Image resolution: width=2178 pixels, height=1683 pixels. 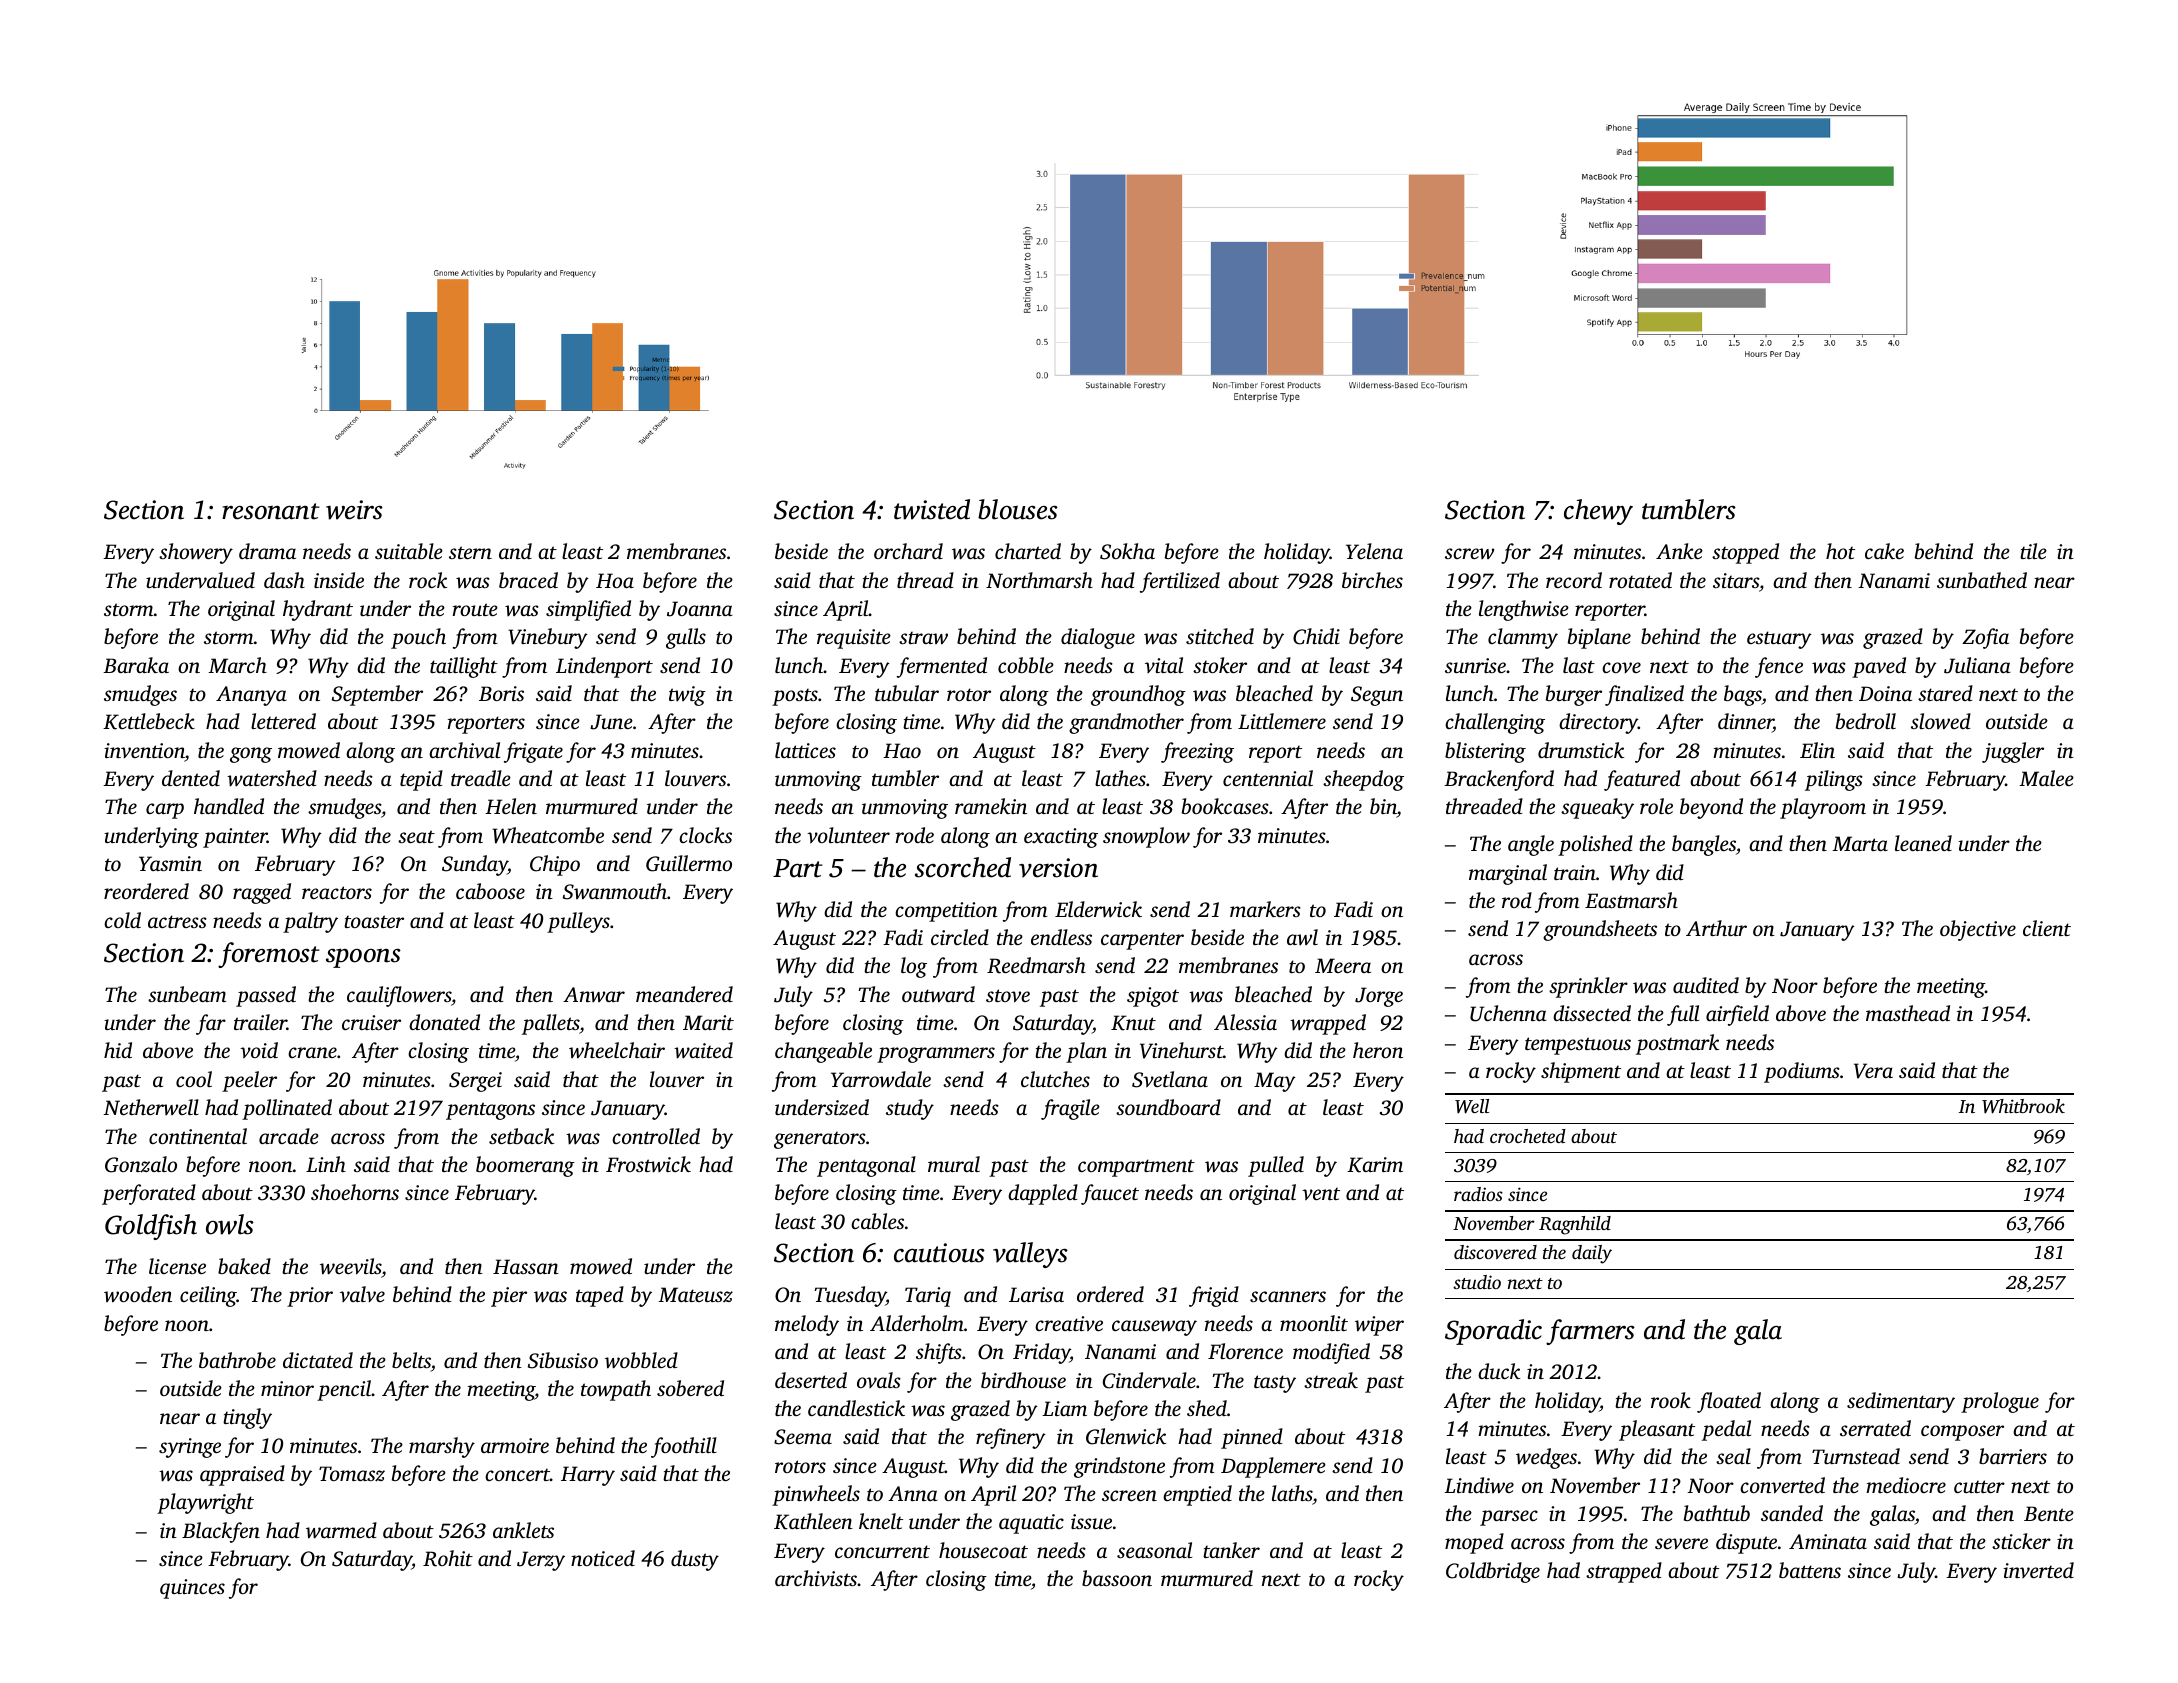 What do you see at coordinates (1180, 582) in the screenshot?
I see `fertilized` at bounding box center [1180, 582].
